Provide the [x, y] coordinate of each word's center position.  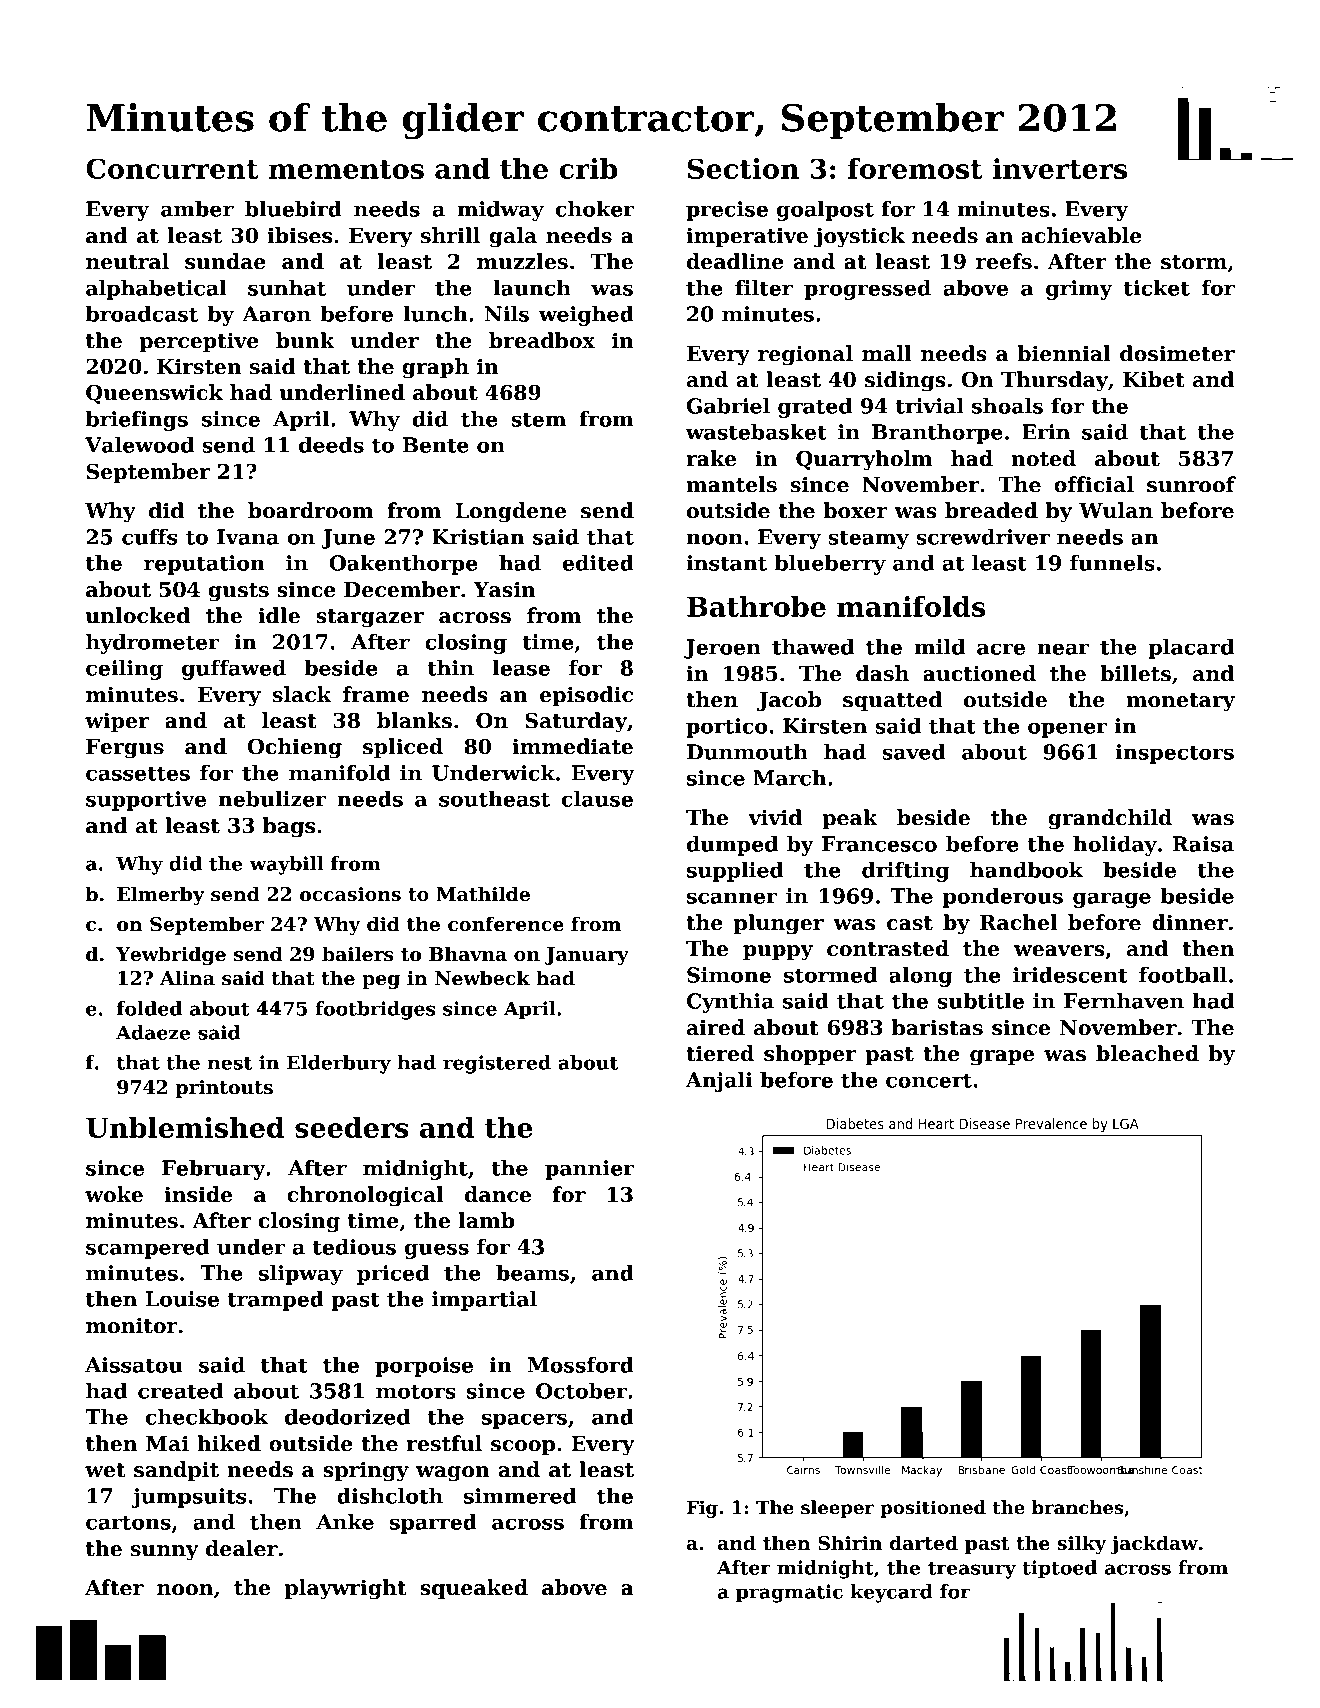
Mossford [581, 1365]
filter [764, 288]
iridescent [1070, 975]
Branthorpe [937, 434]
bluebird [293, 209]
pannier [589, 1170]
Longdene [510, 512]
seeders [352, 1127]
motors [416, 1391]
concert [929, 1080]
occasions [350, 894]
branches [1077, 1507]
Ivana [248, 537]
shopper [810, 1055]
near [1063, 649]
